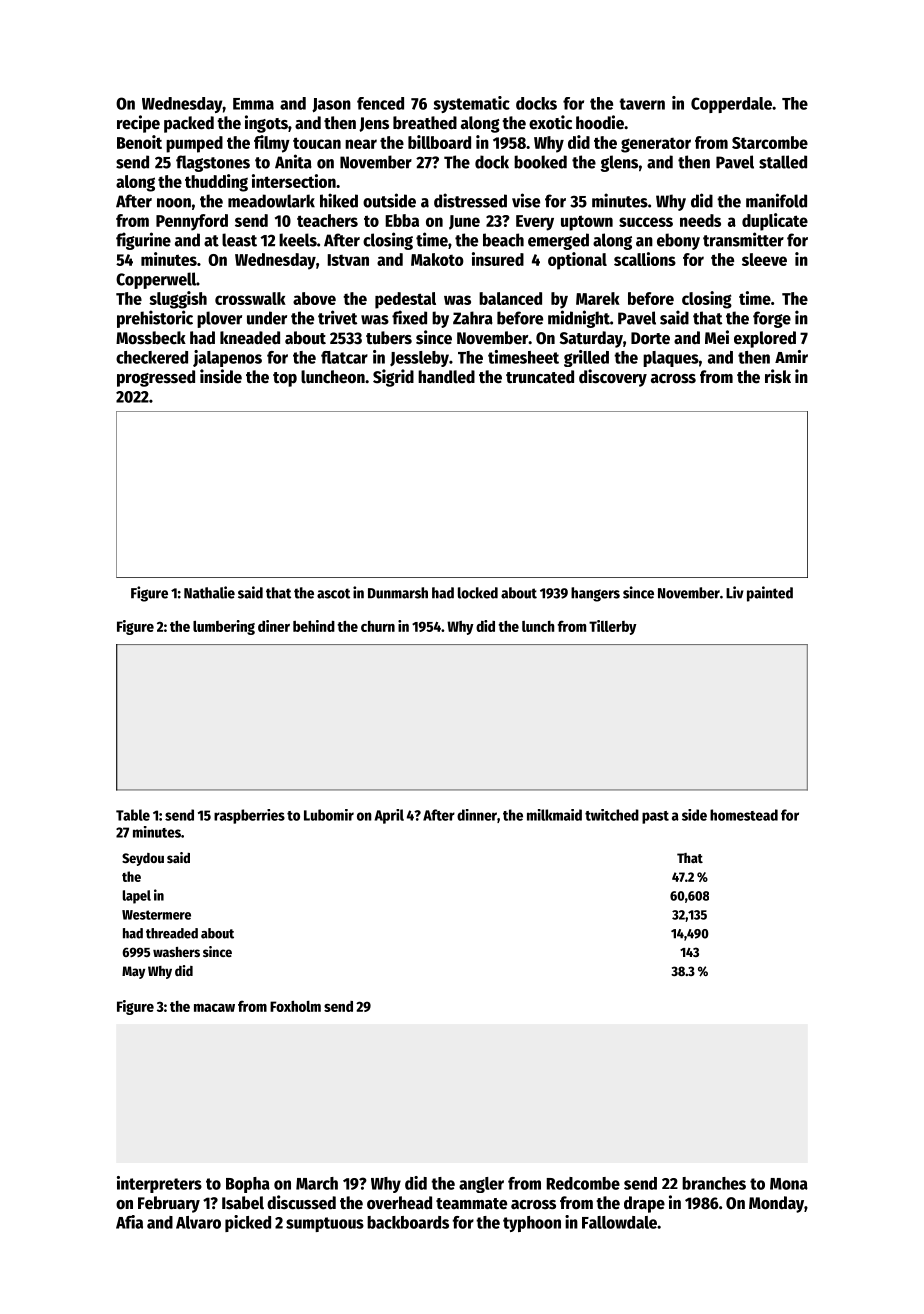 This image has height=1314, width=924. Describe the element at coordinates (389, 816) in the image. I see `April` at that location.
